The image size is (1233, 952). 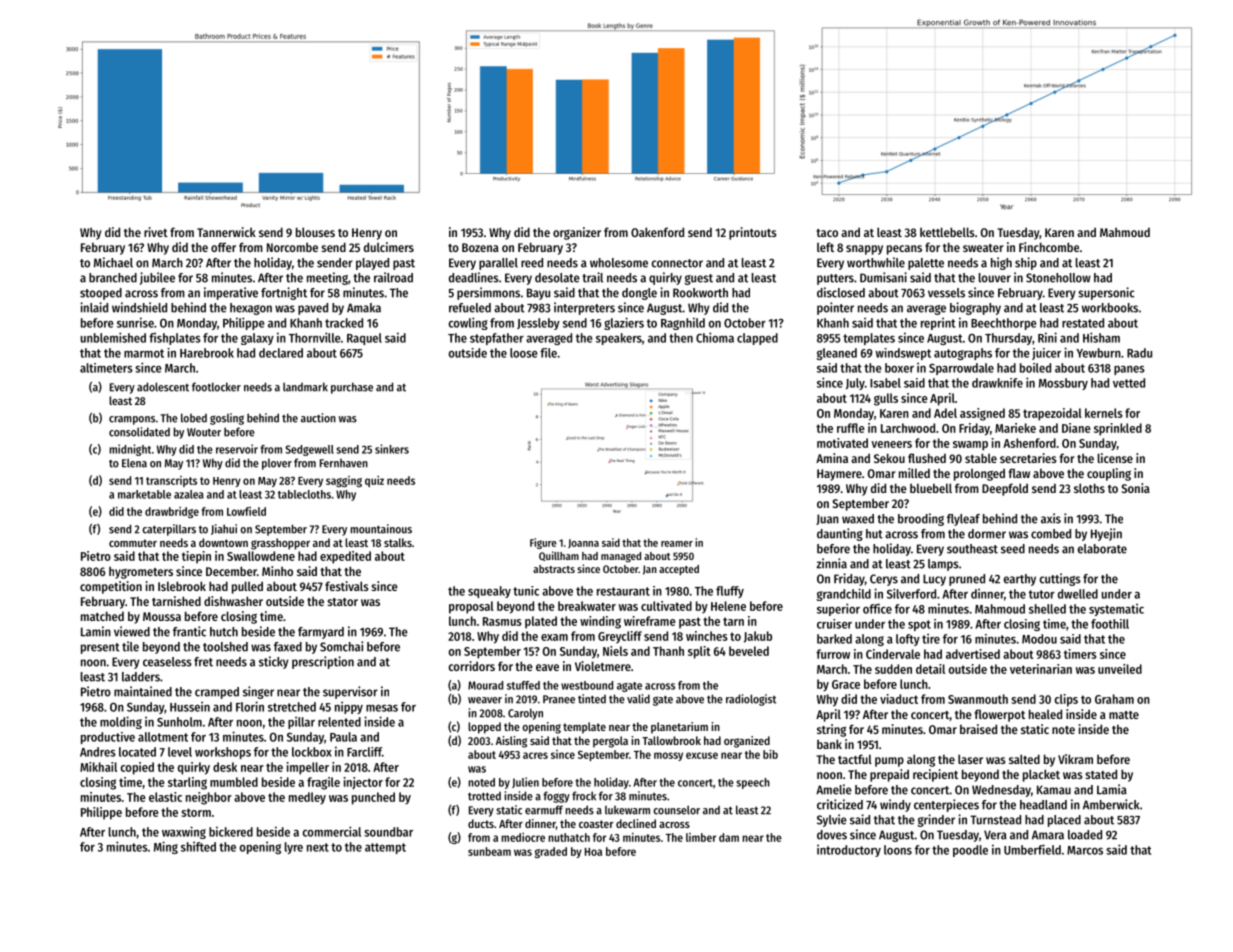 I want to click on panes, so click(x=1129, y=370).
